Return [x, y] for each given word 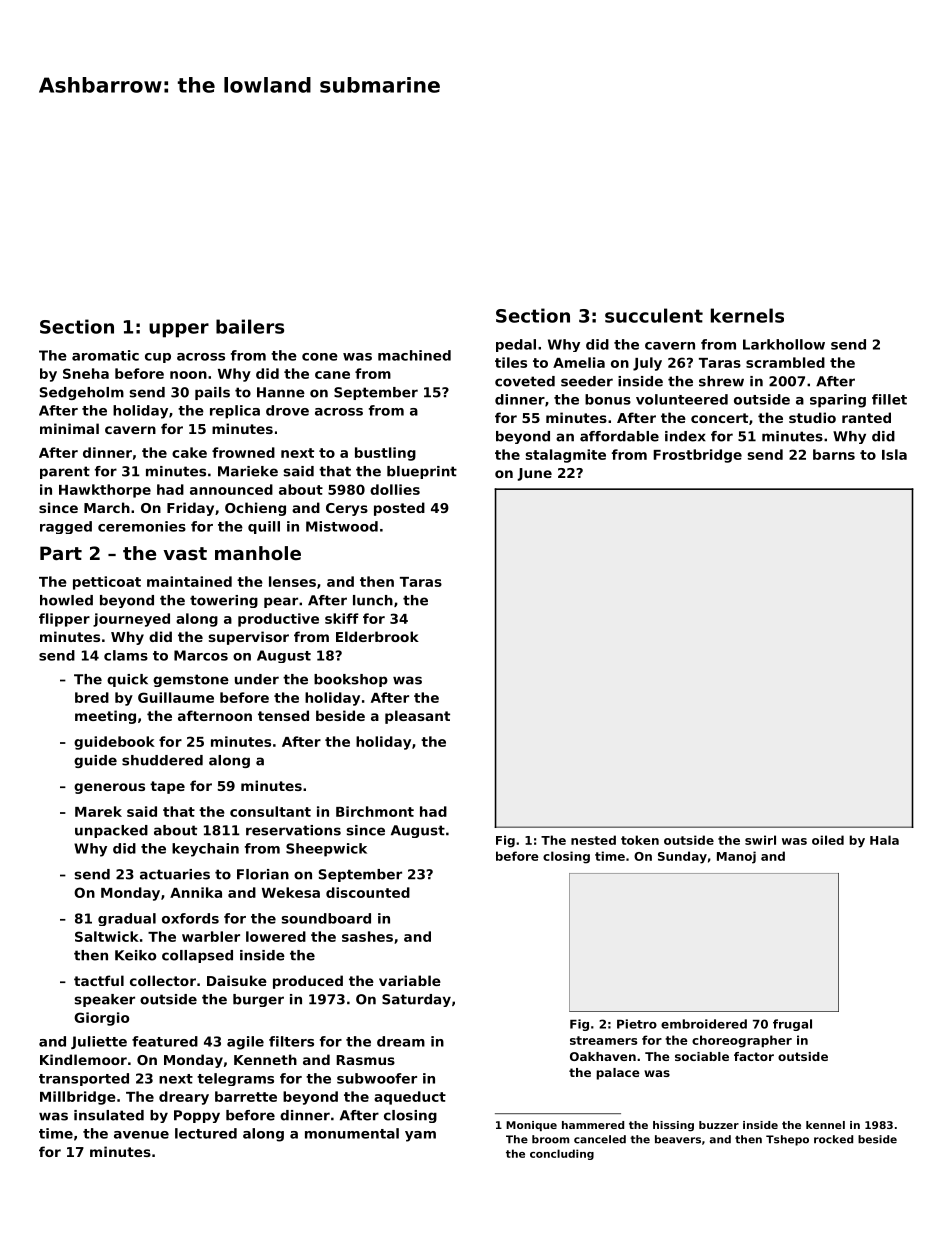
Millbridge [78, 1098]
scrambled [785, 362]
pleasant [417, 717]
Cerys [347, 509]
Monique [531, 1126]
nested [593, 840]
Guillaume [176, 697]
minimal [69, 428]
